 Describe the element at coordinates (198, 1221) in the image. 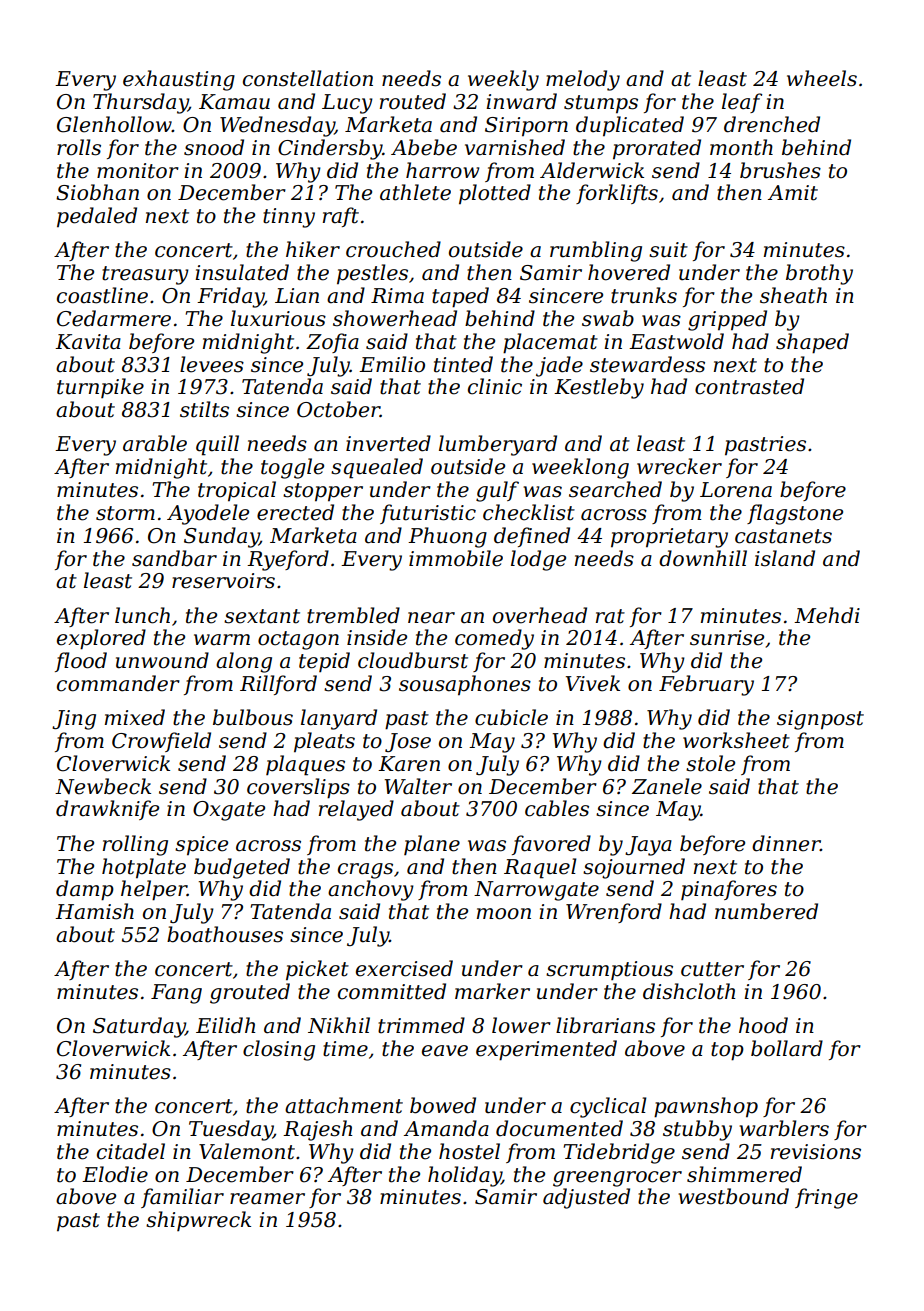

I see `shipwreck` at that location.
